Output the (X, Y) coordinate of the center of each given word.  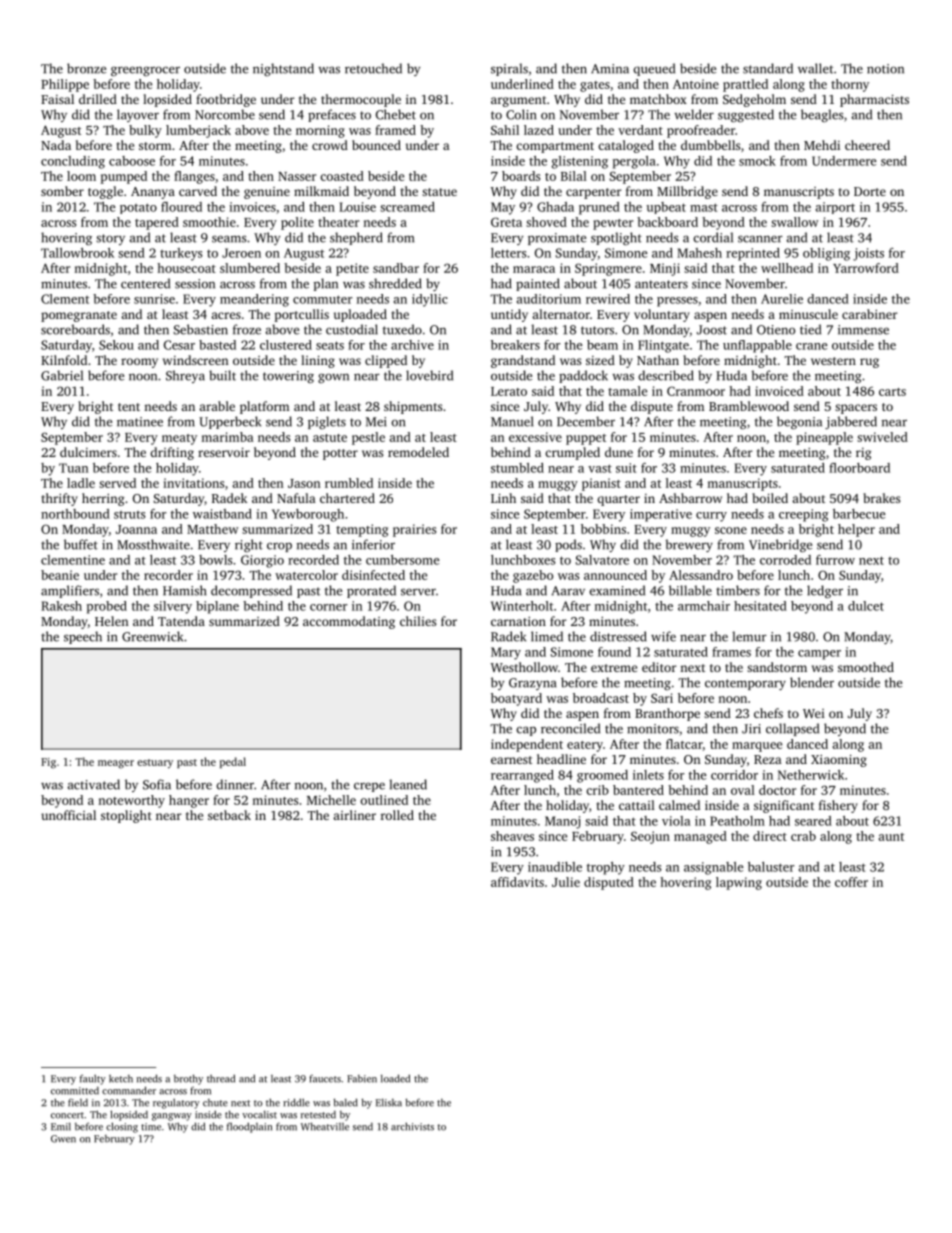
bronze (86, 68)
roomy (139, 363)
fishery (838, 806)
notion (885, 69)
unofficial (68, 815)
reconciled (570, 728)
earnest (511, 760)
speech (83, 637)
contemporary (745, 684)
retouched (373, 68)
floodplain (249, 1127)
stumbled (517, 468)
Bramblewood (749, 406)
